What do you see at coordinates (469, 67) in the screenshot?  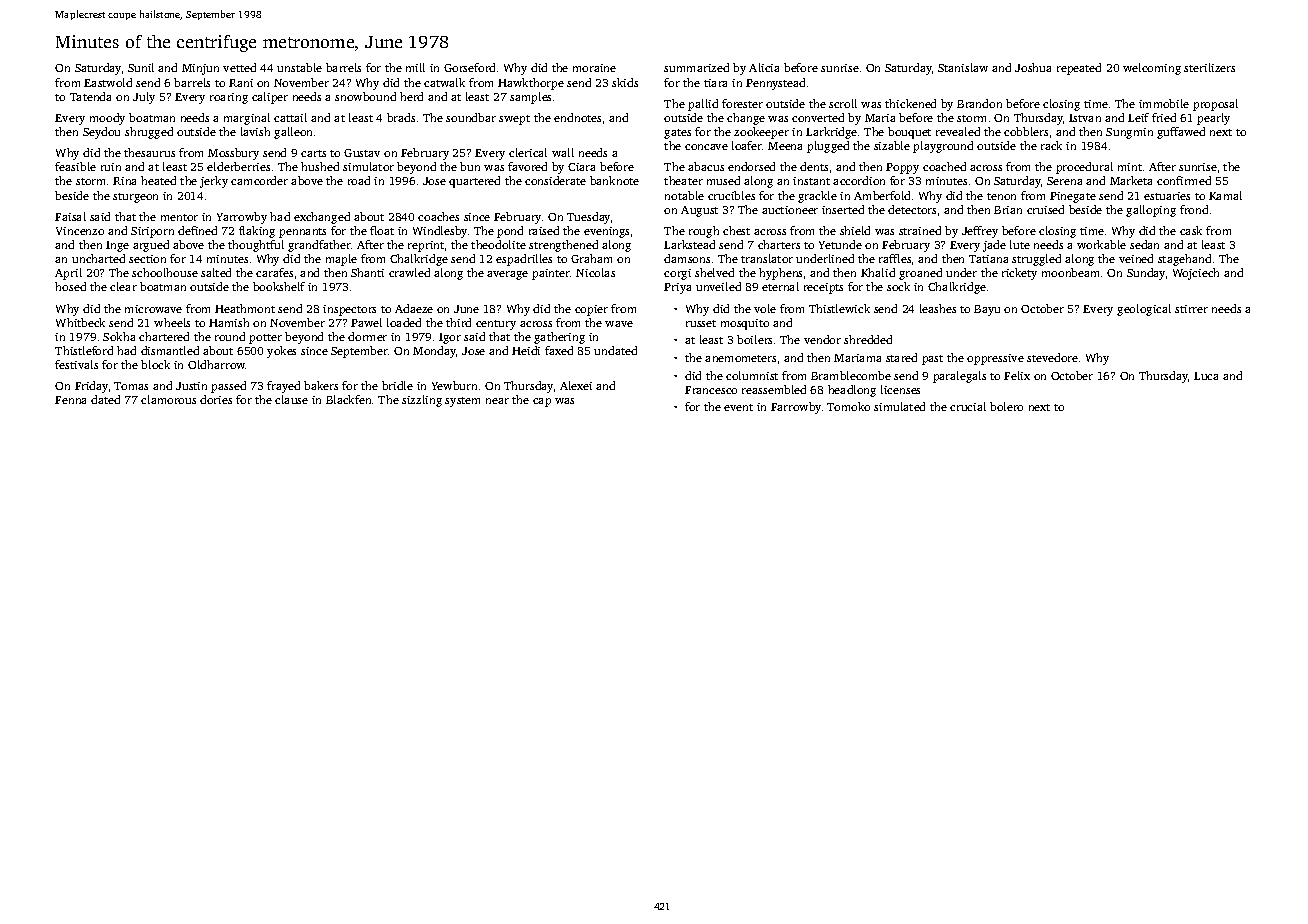 I see `Gorseford` at bounding box center [469, 67].
